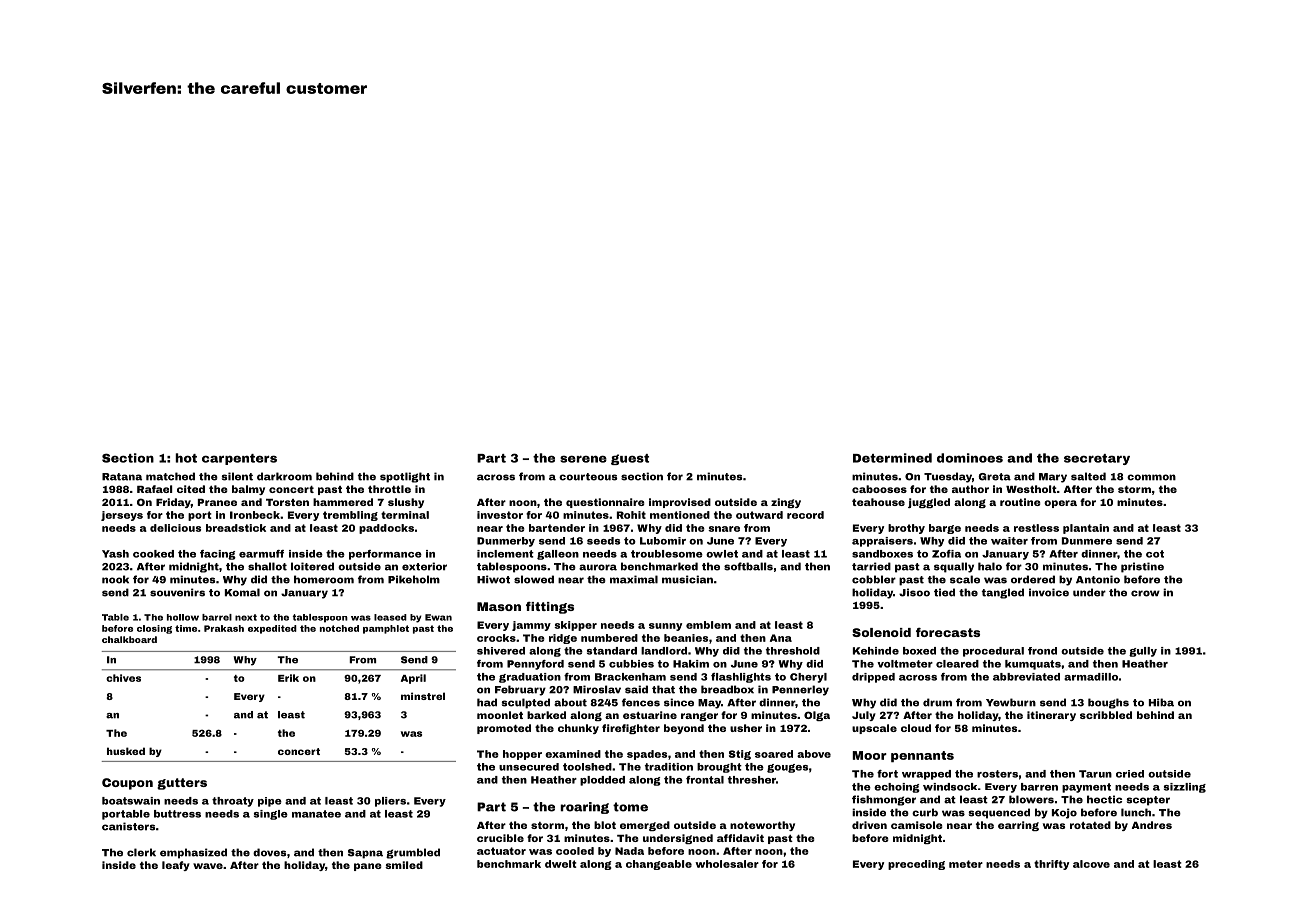 The height and width of the page is (924, 1308). I want to click on Hiba, so click(1161, 702).
